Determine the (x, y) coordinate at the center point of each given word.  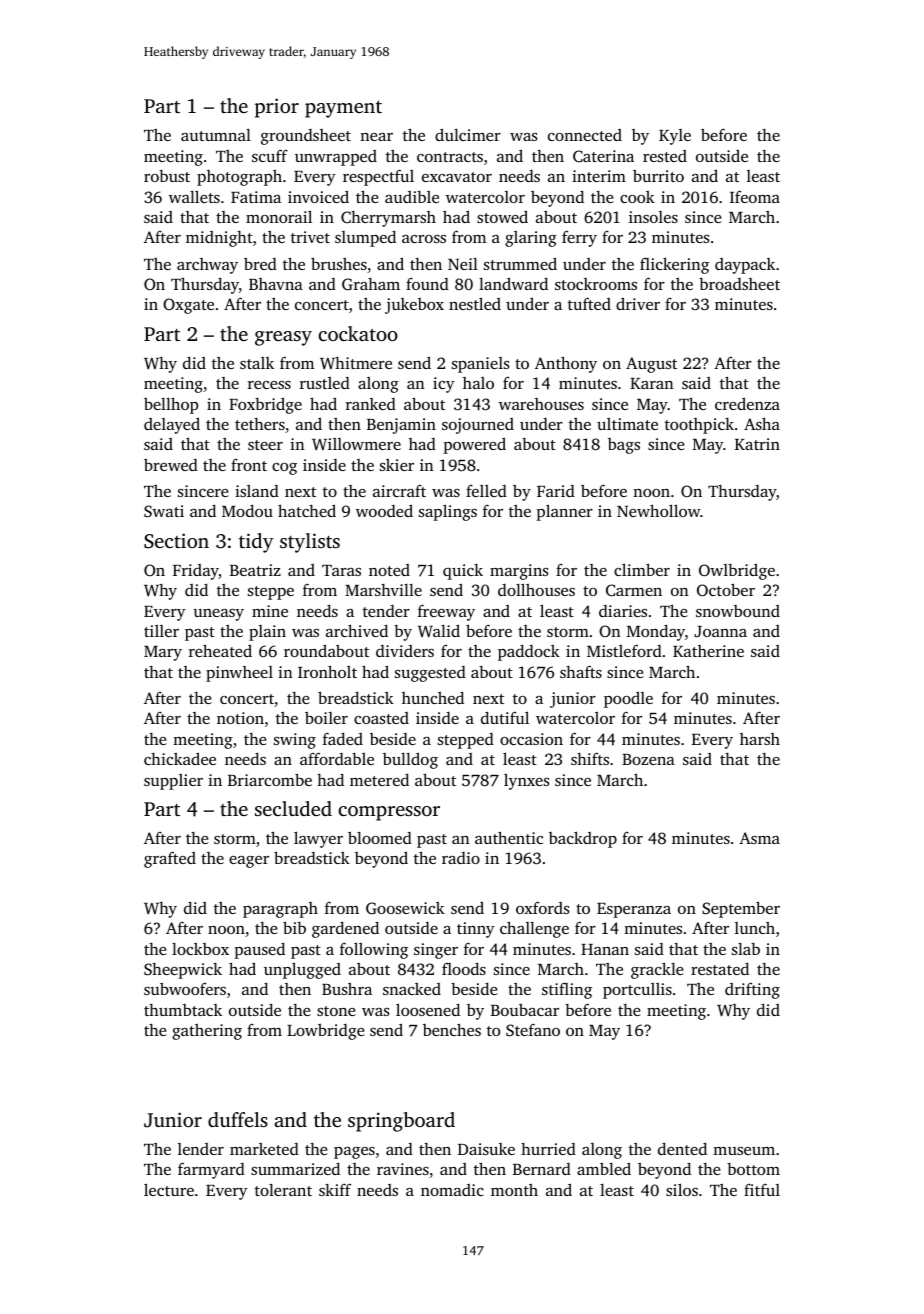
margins (519, 572)
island (257, 491)
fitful (762, 1189)
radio (461, 858)
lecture (169, 1189)
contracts (450, 157)
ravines (403, 1169)
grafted (170, 859)
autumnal (216, 135)
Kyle (675, 137)
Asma (759, 838)
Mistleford (624, 650)
